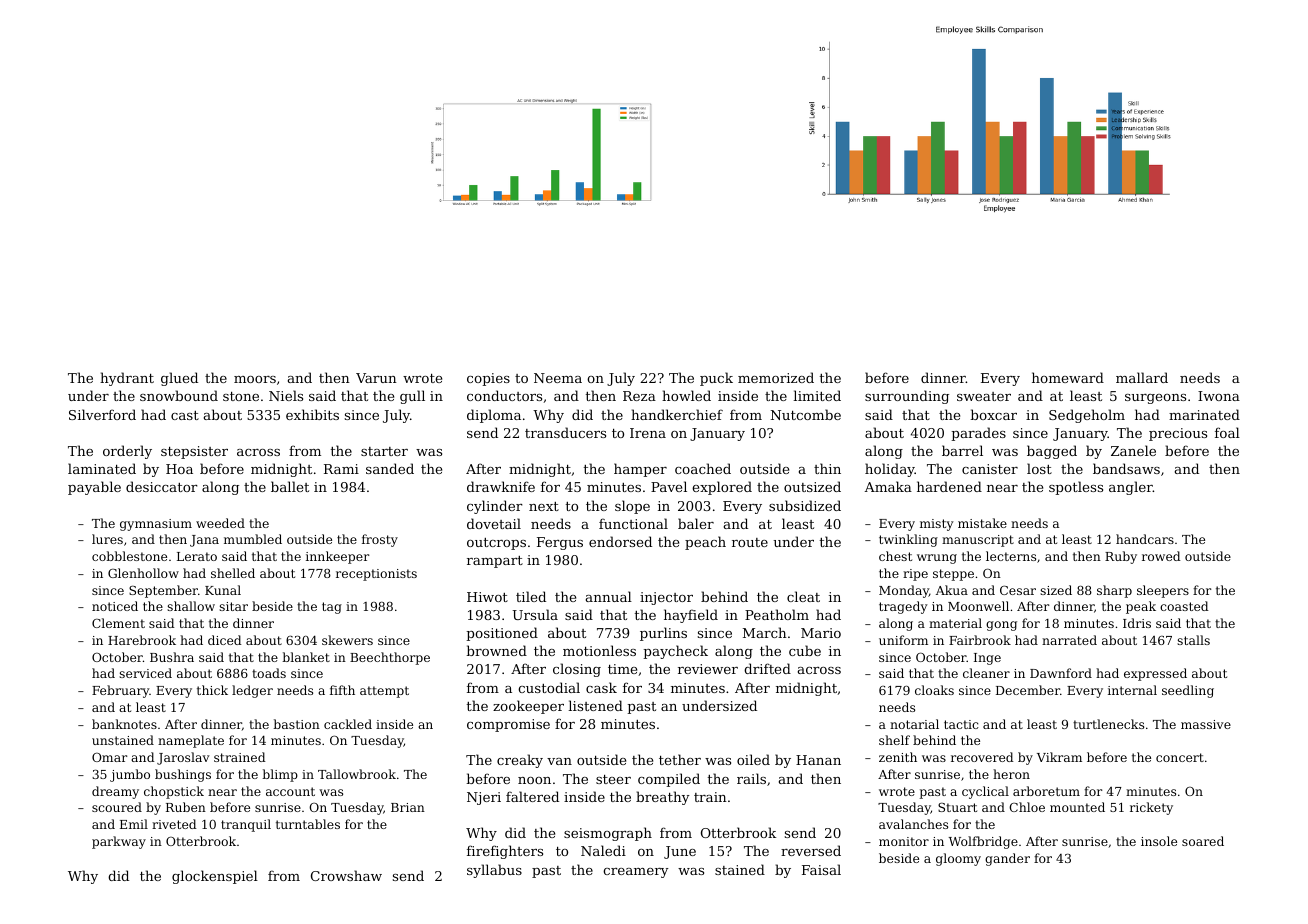 Image resolution: width=1308 pixels, height=924 pixels. I want to click on zenith, so click(898, 757).
